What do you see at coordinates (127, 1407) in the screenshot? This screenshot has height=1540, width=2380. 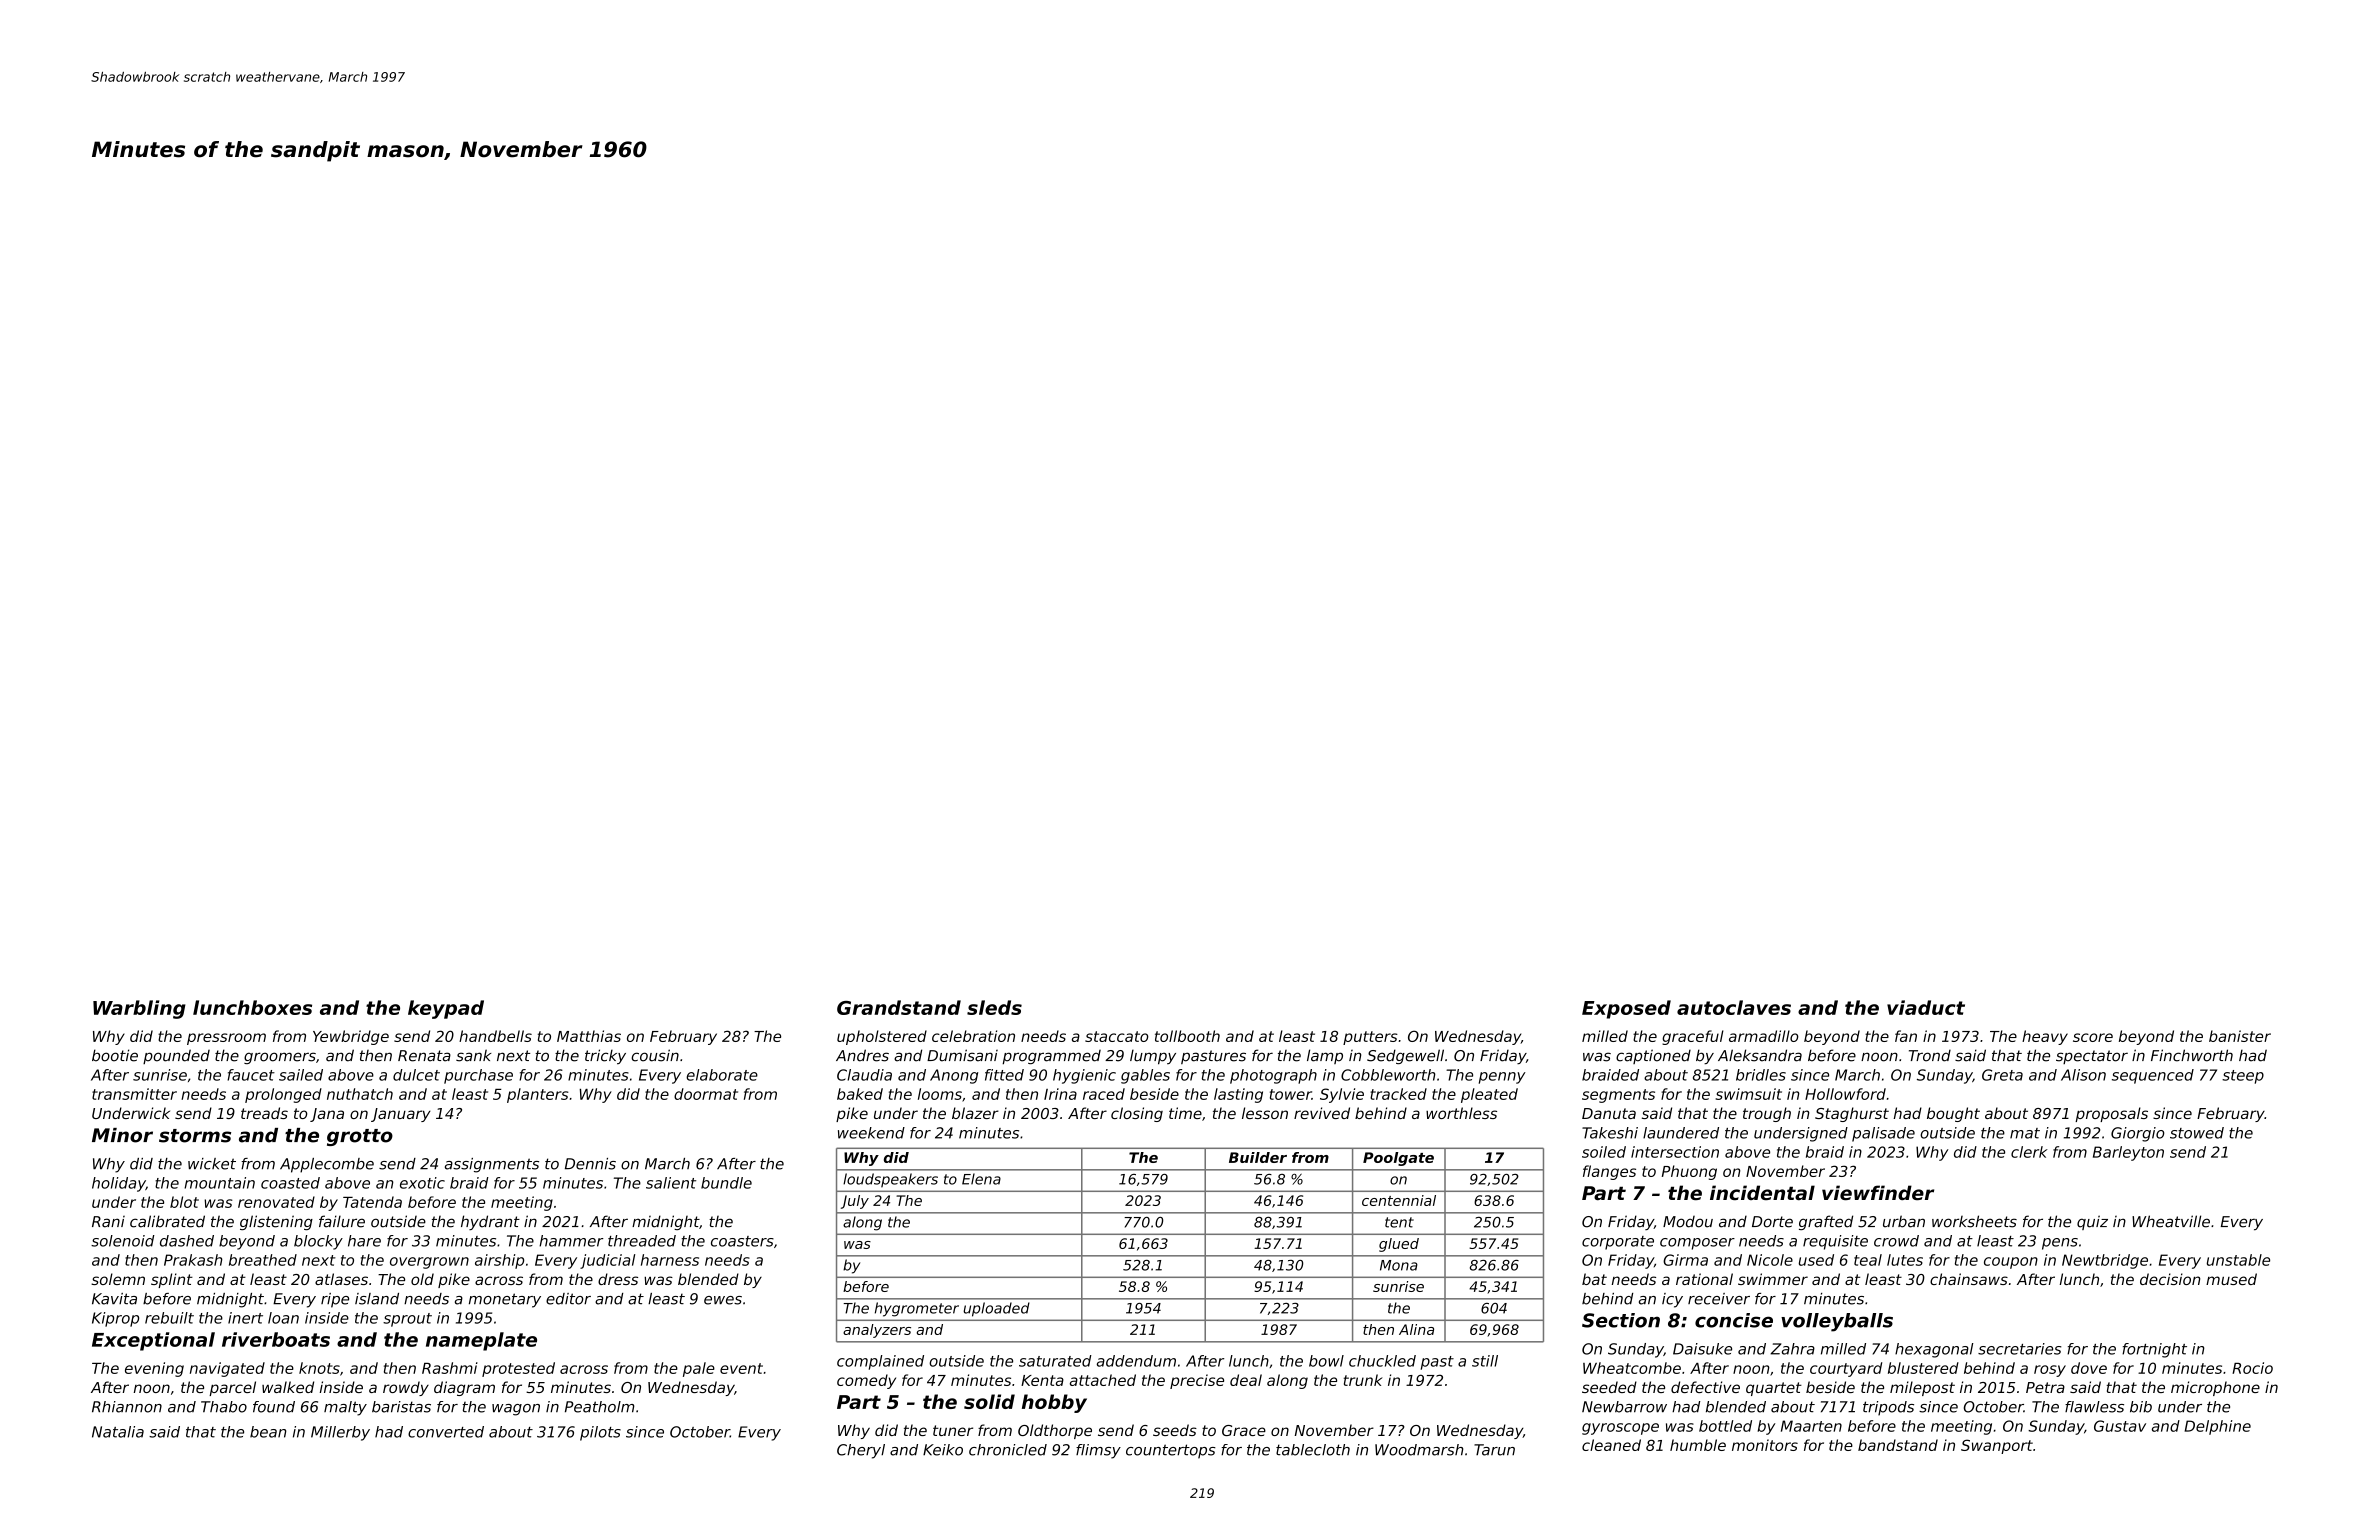 I see `Rhiannon` at bounding box center [127, 1407].
